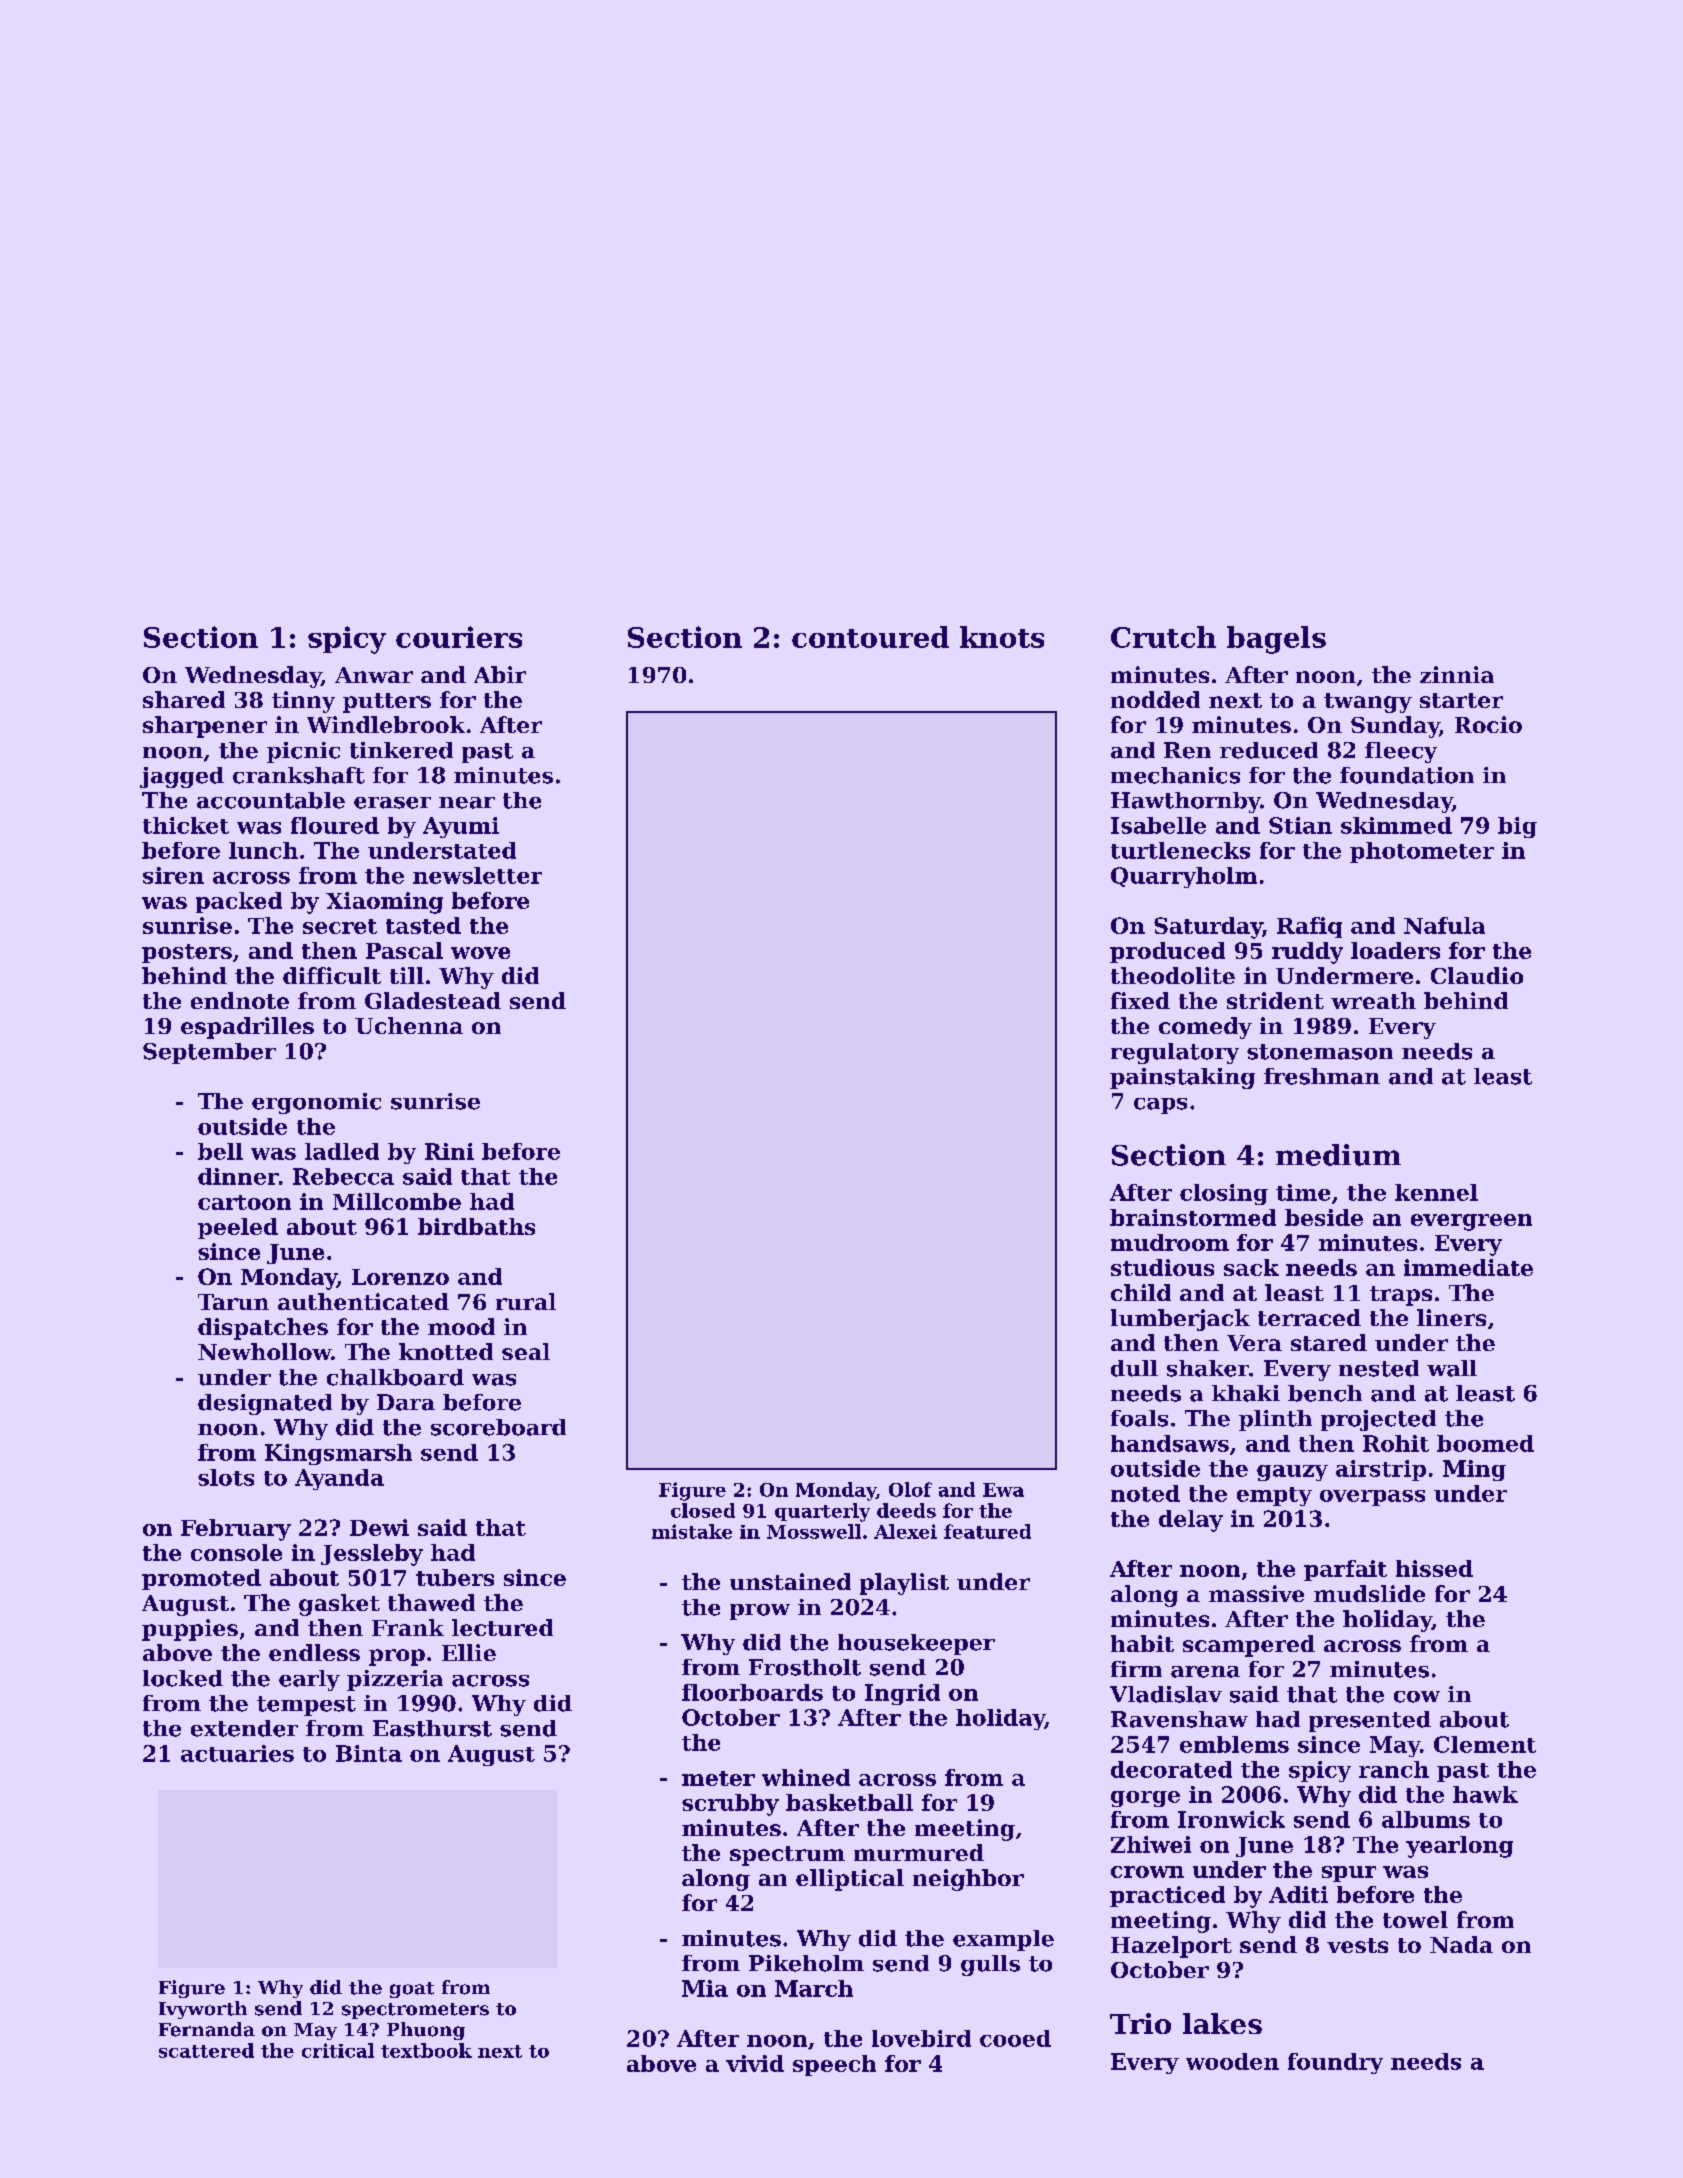  I want to click on prow, so click(760, 1612).
